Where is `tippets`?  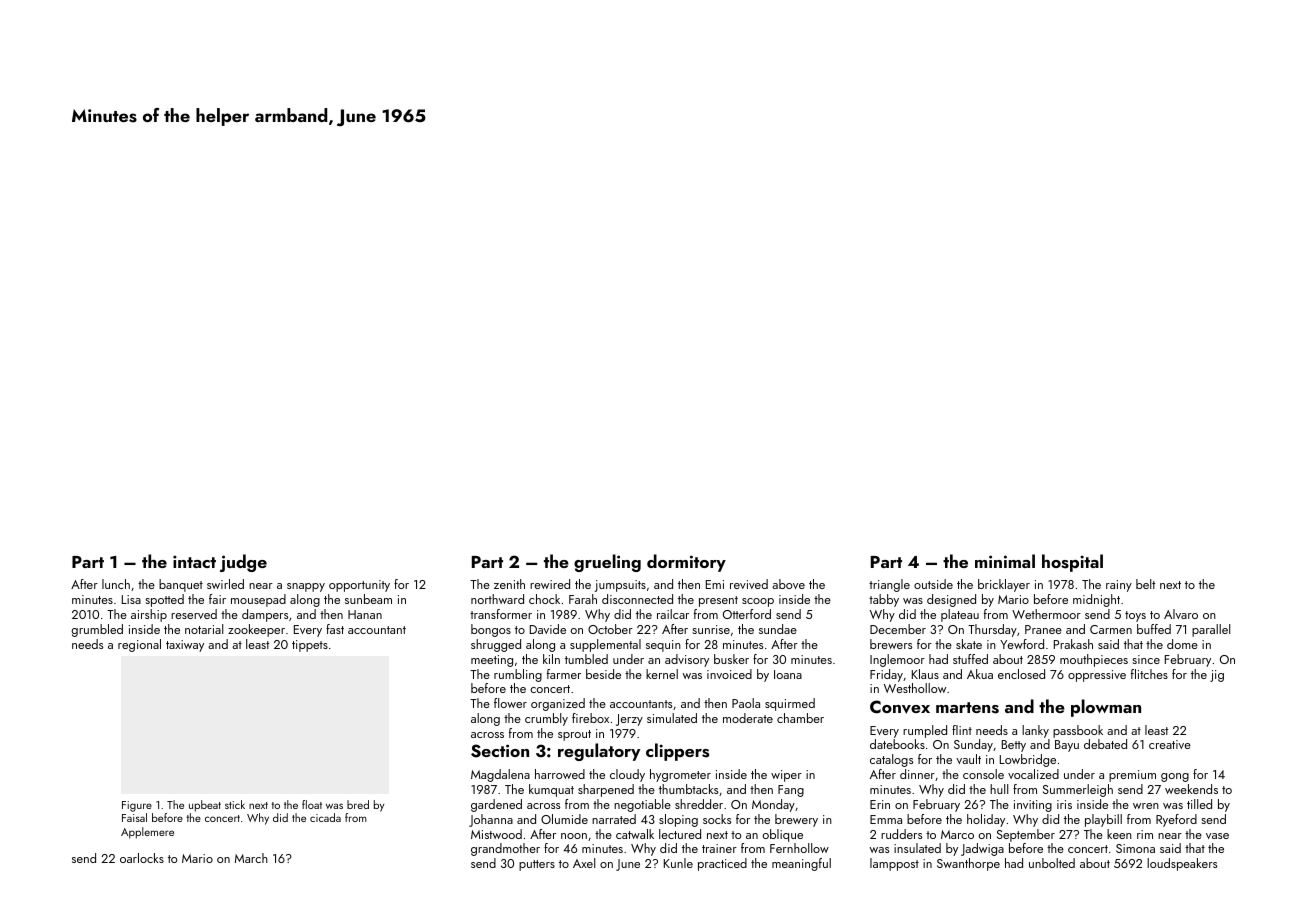
tippets is located at coordinates (310, 646).
